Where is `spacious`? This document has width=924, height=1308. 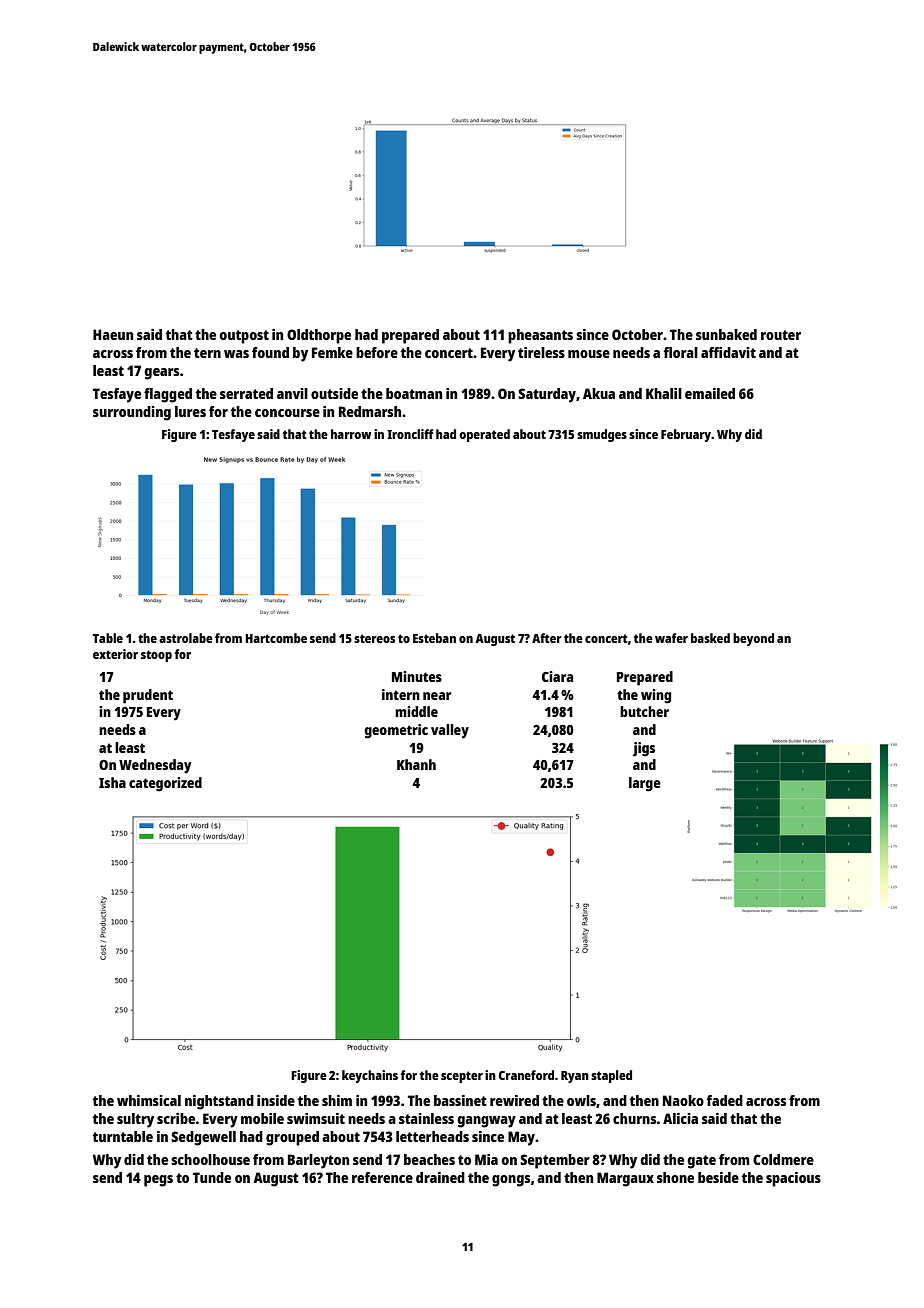
spacious is located at coordinates (793, 1179).
